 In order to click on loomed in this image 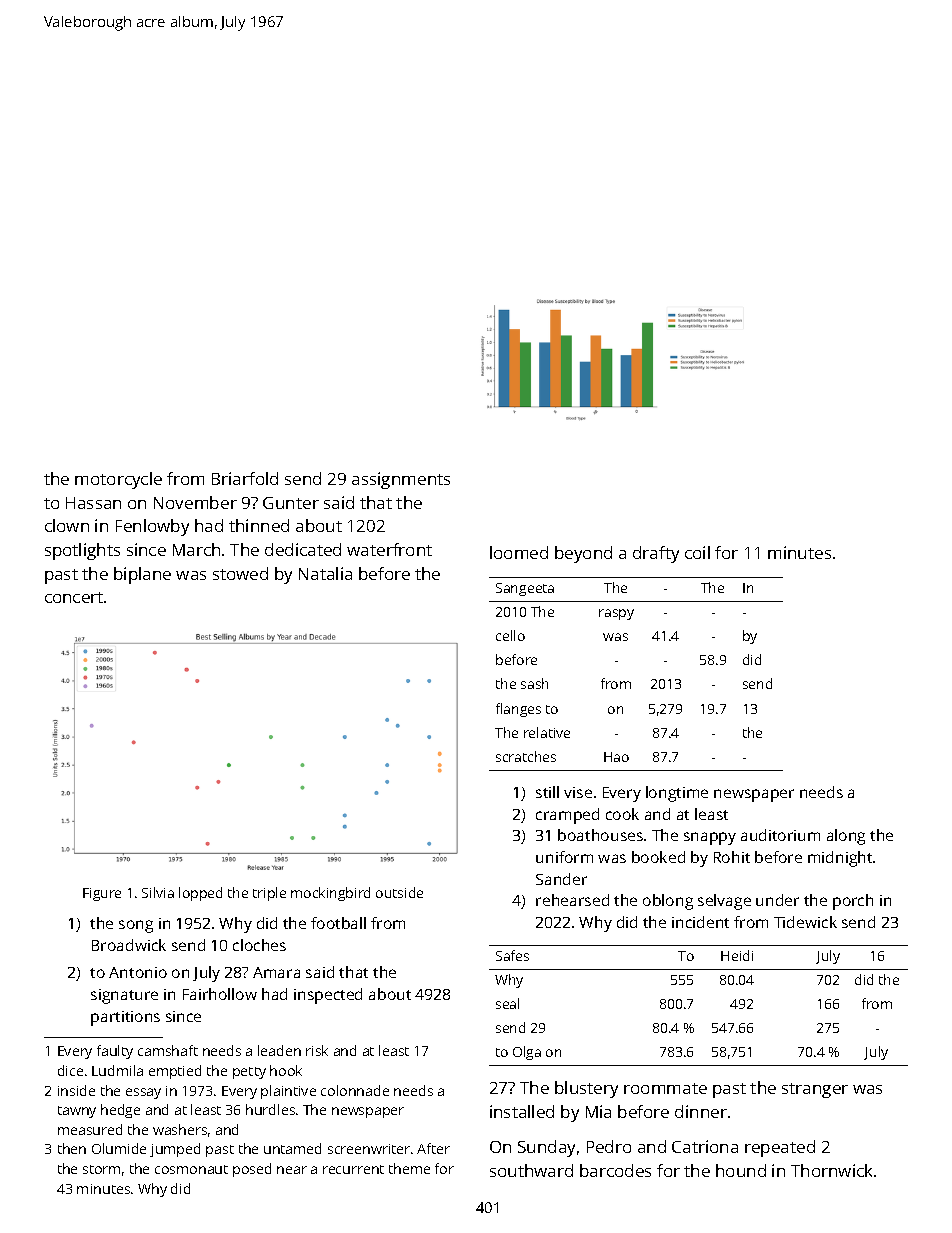, I will do `click(519, 552)`.
